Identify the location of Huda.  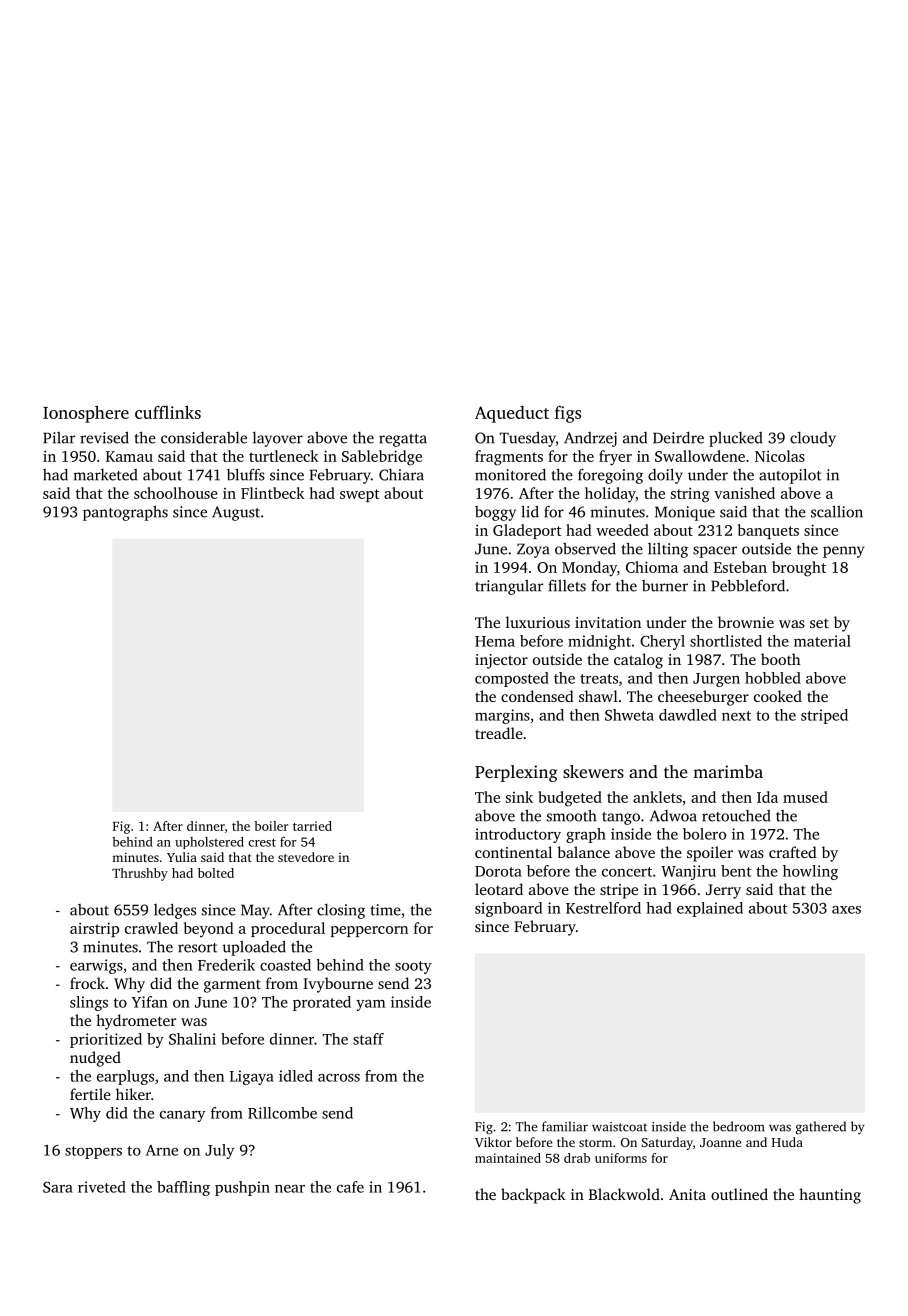
(787, 1142).
